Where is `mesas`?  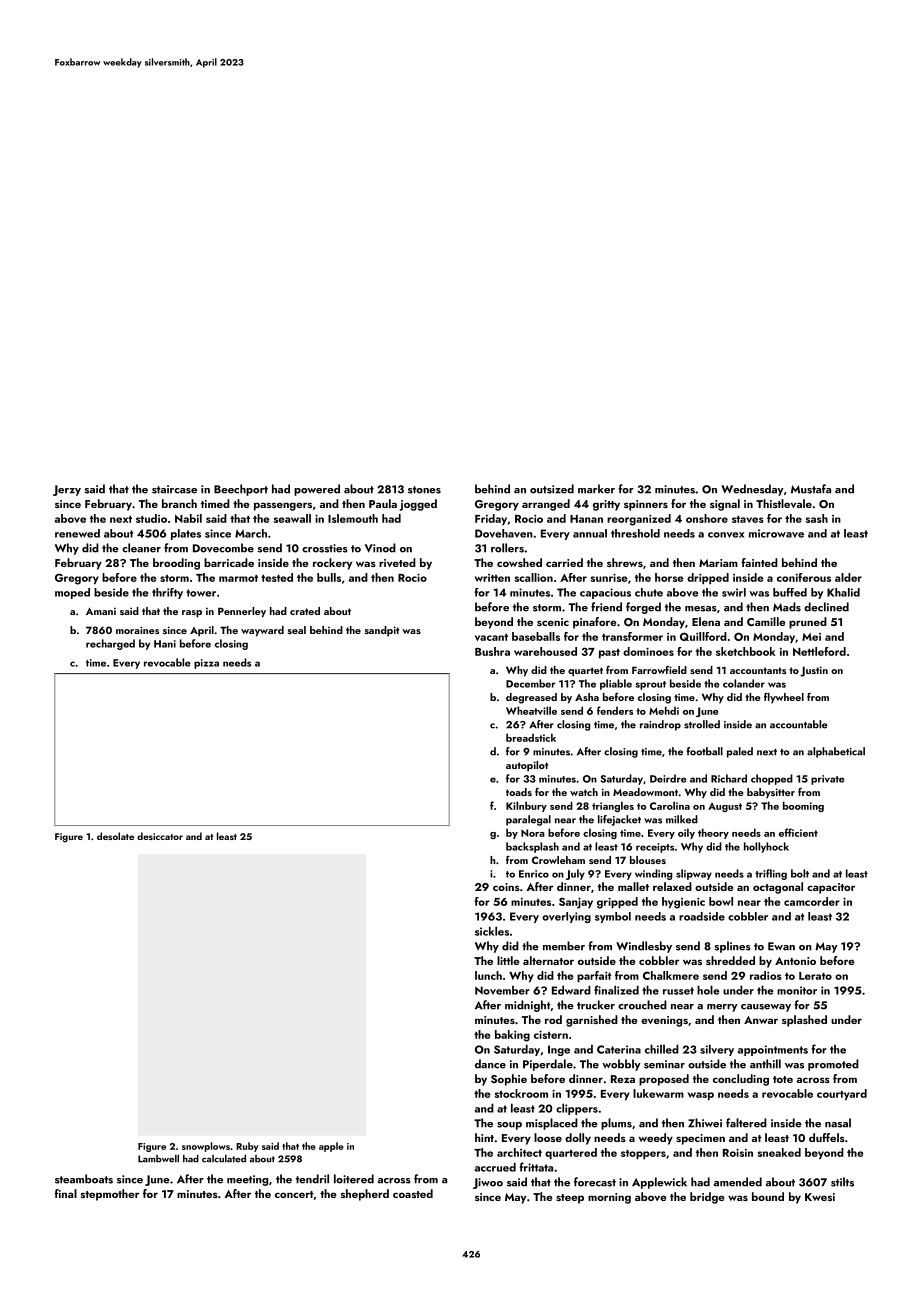 mesas is located at coordinates (701, 609).
